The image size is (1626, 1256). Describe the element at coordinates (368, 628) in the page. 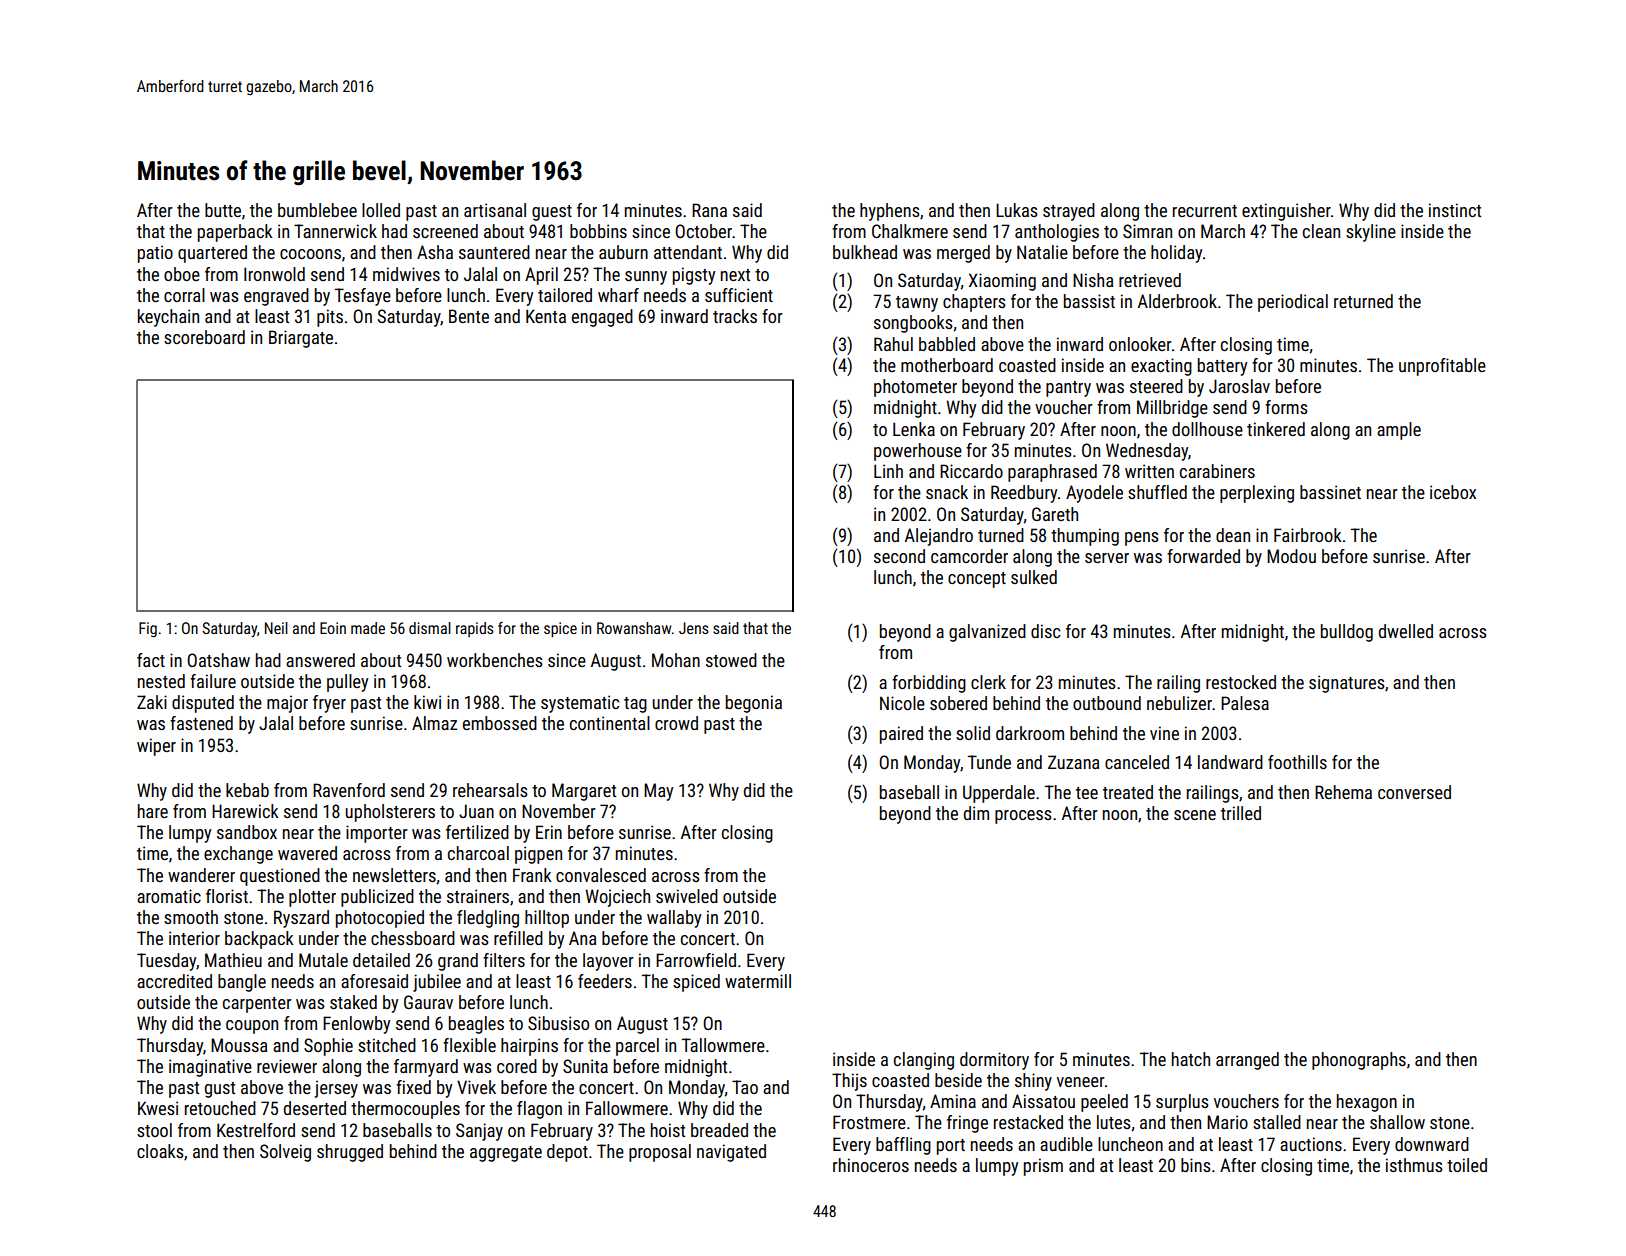

I see `made` at that location.
